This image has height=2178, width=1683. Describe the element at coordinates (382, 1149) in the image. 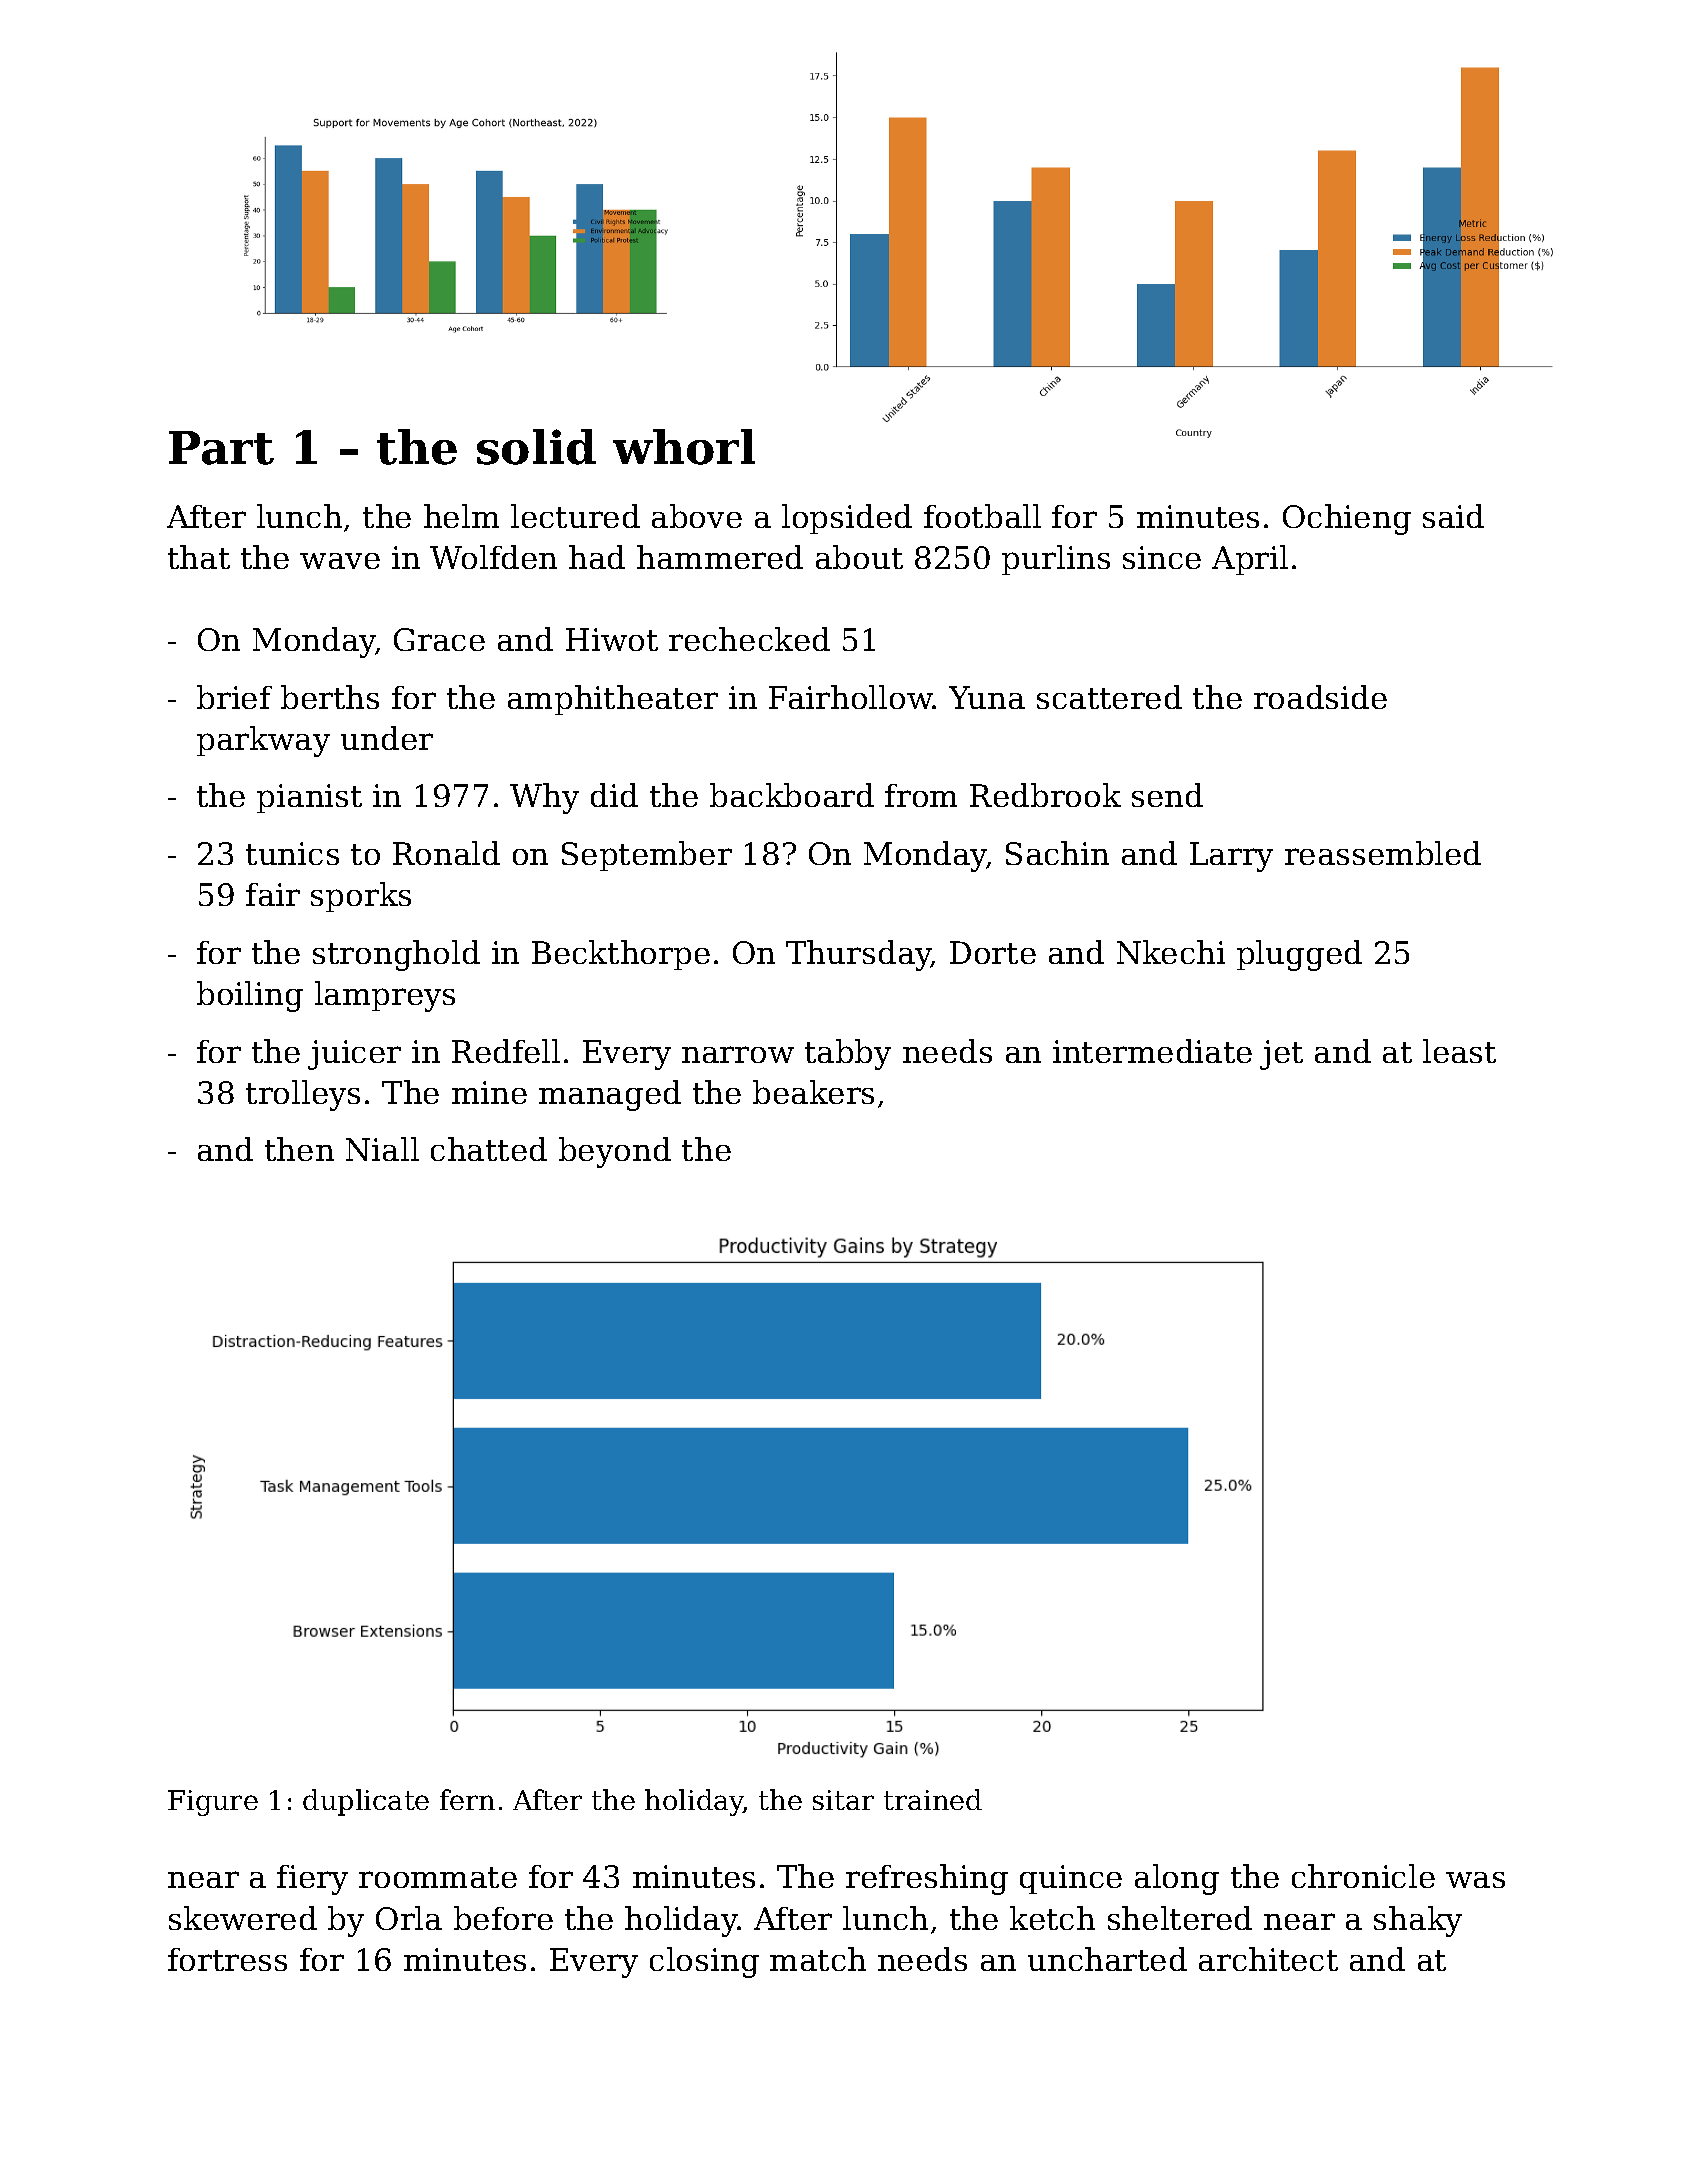

I see `Niall` at that location.
